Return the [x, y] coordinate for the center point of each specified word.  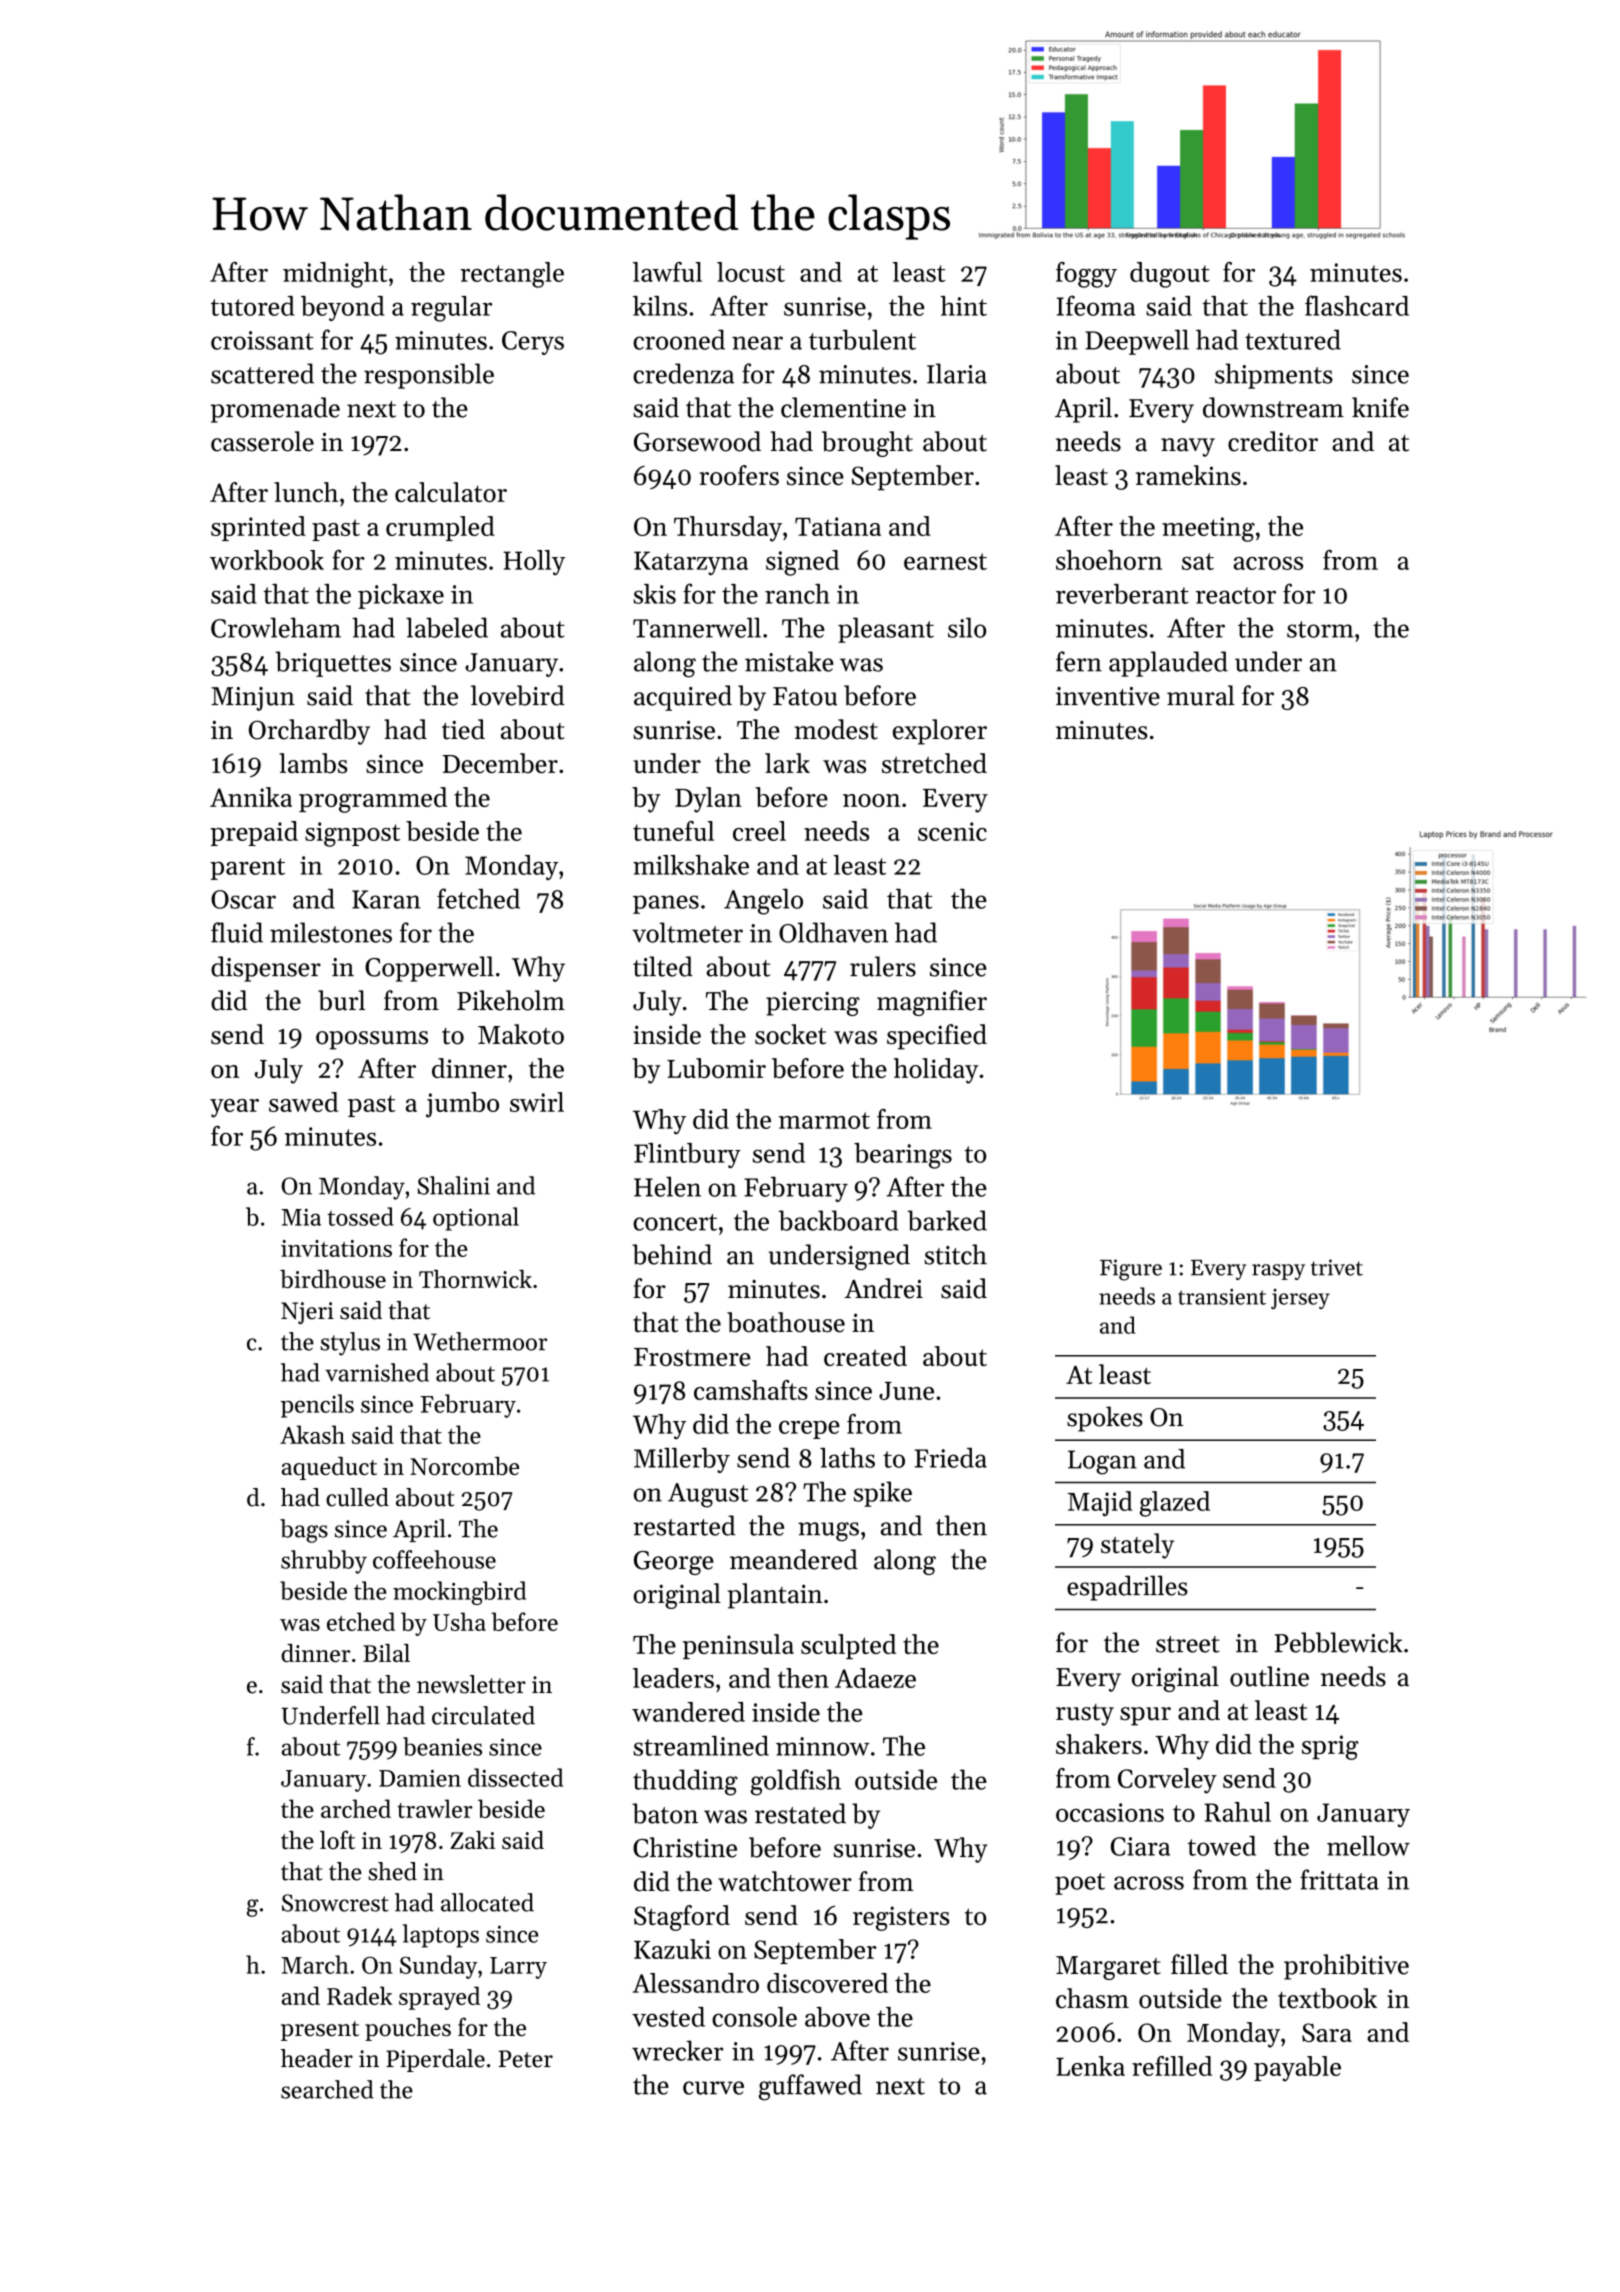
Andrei [883, 1288]
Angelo [763, 901]
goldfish [795, 1782]
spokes [1105, 1419]
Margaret [1108, 1968]
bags [304, 1531]
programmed [373, 800]
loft [337, 1839]
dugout [1170, 275]
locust [751, 272]
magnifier [932, 1003]
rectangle [512, 275]
